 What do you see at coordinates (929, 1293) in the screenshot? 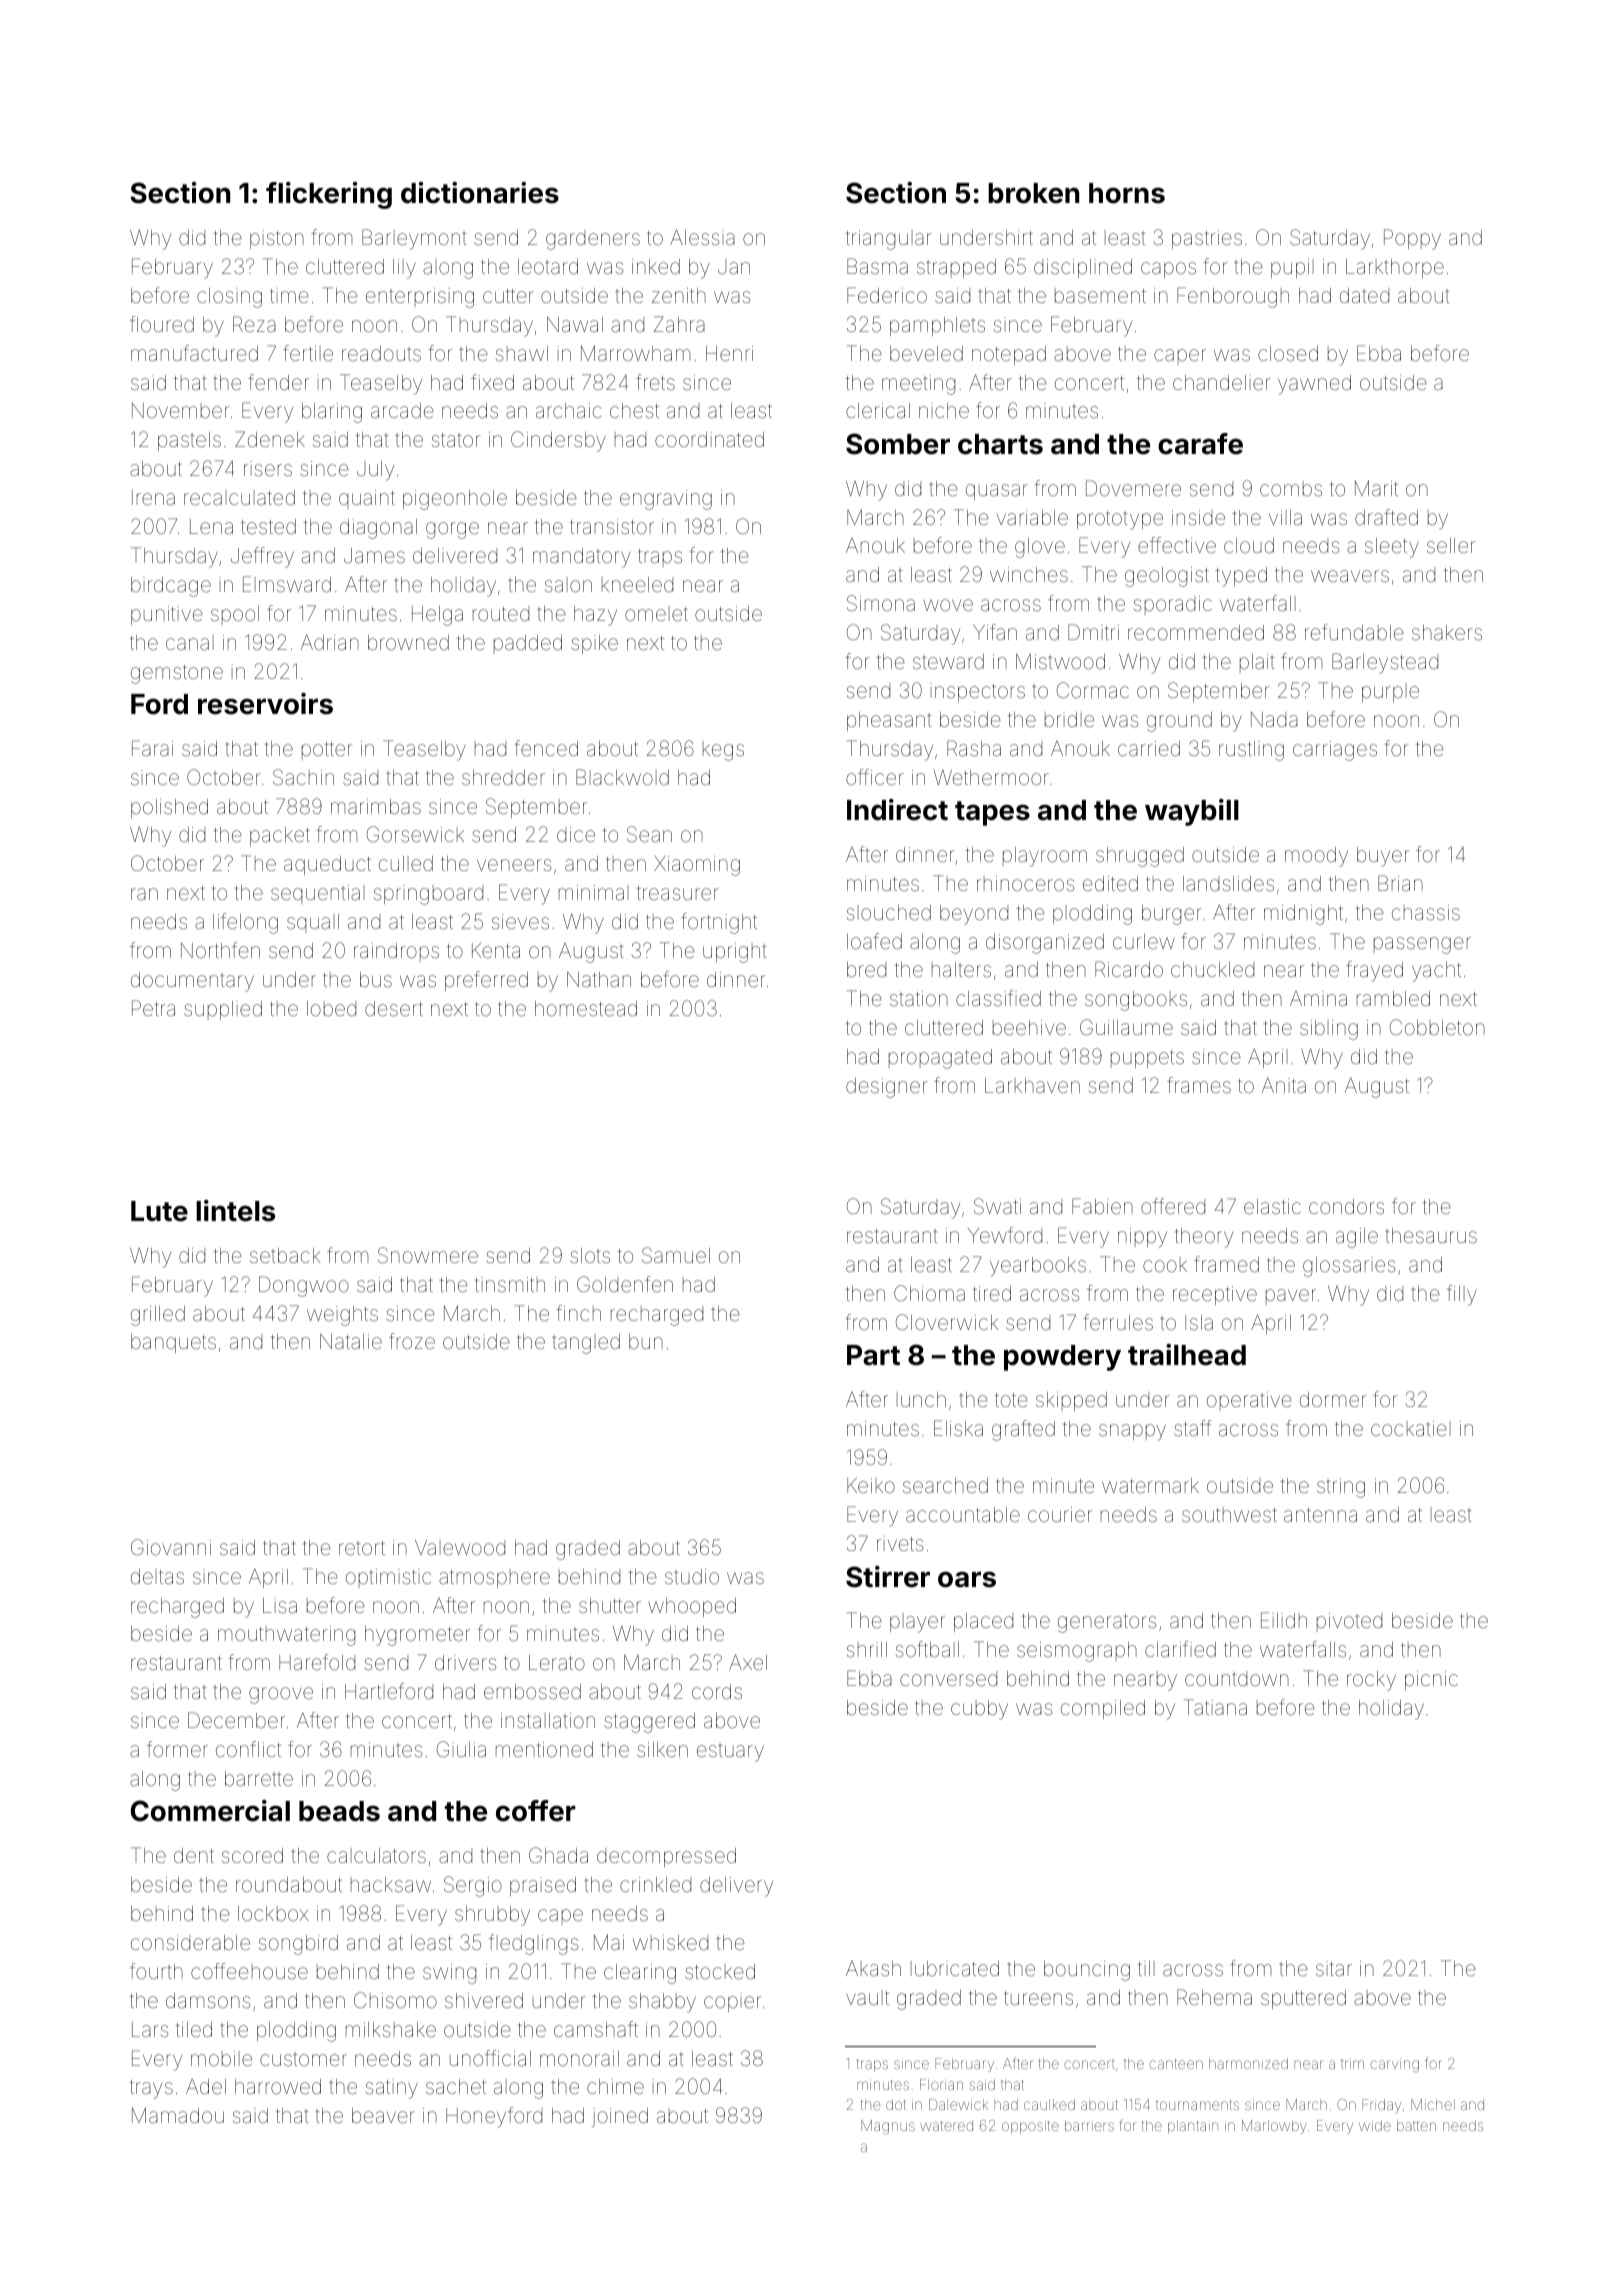
I see `Chioma` at bounding box center [929, 1293].
